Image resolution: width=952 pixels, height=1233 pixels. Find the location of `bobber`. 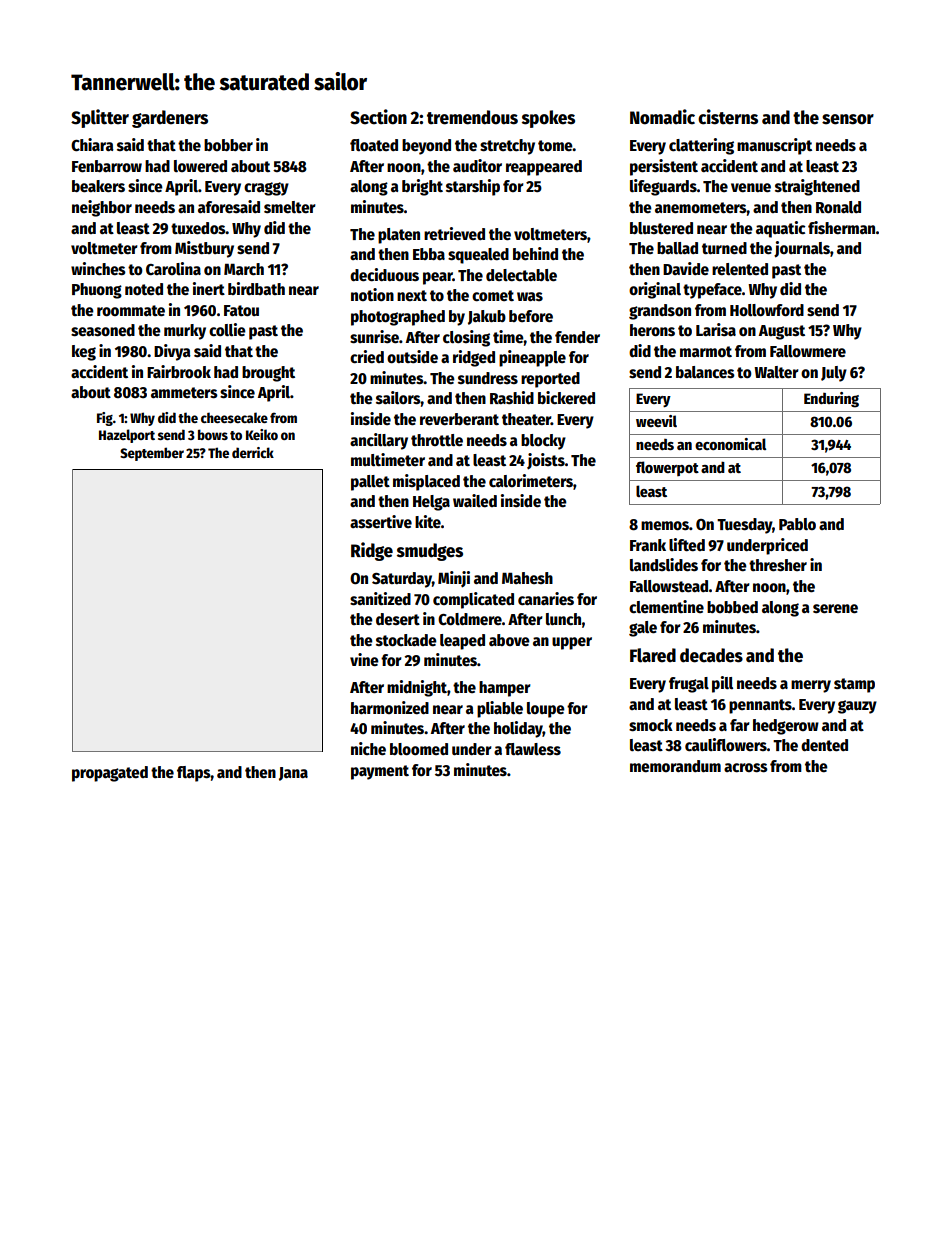

bobber is located at coordinates (228, 145).
